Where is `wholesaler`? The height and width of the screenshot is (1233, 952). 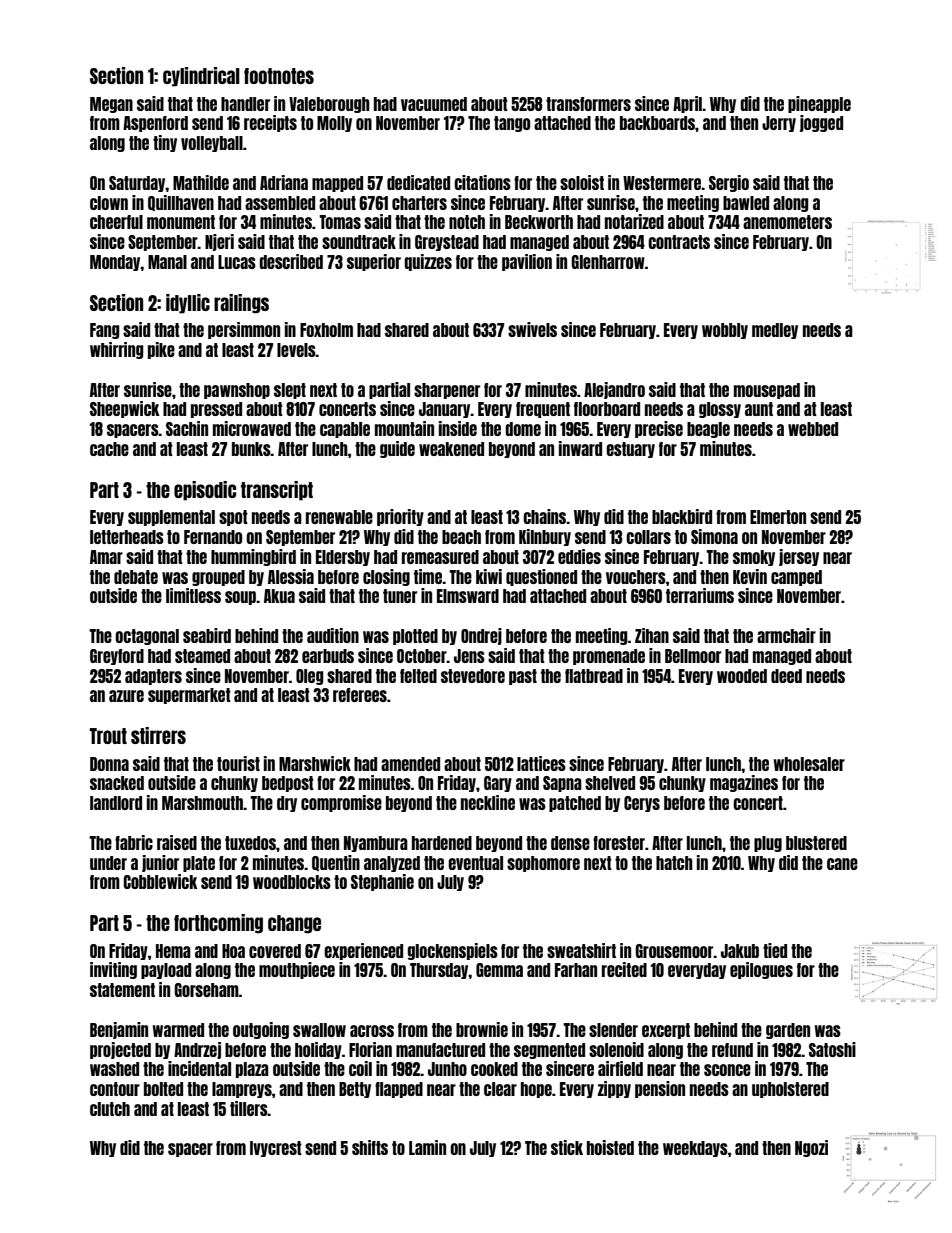
wholesaler is located at coordinates (809, 764).
